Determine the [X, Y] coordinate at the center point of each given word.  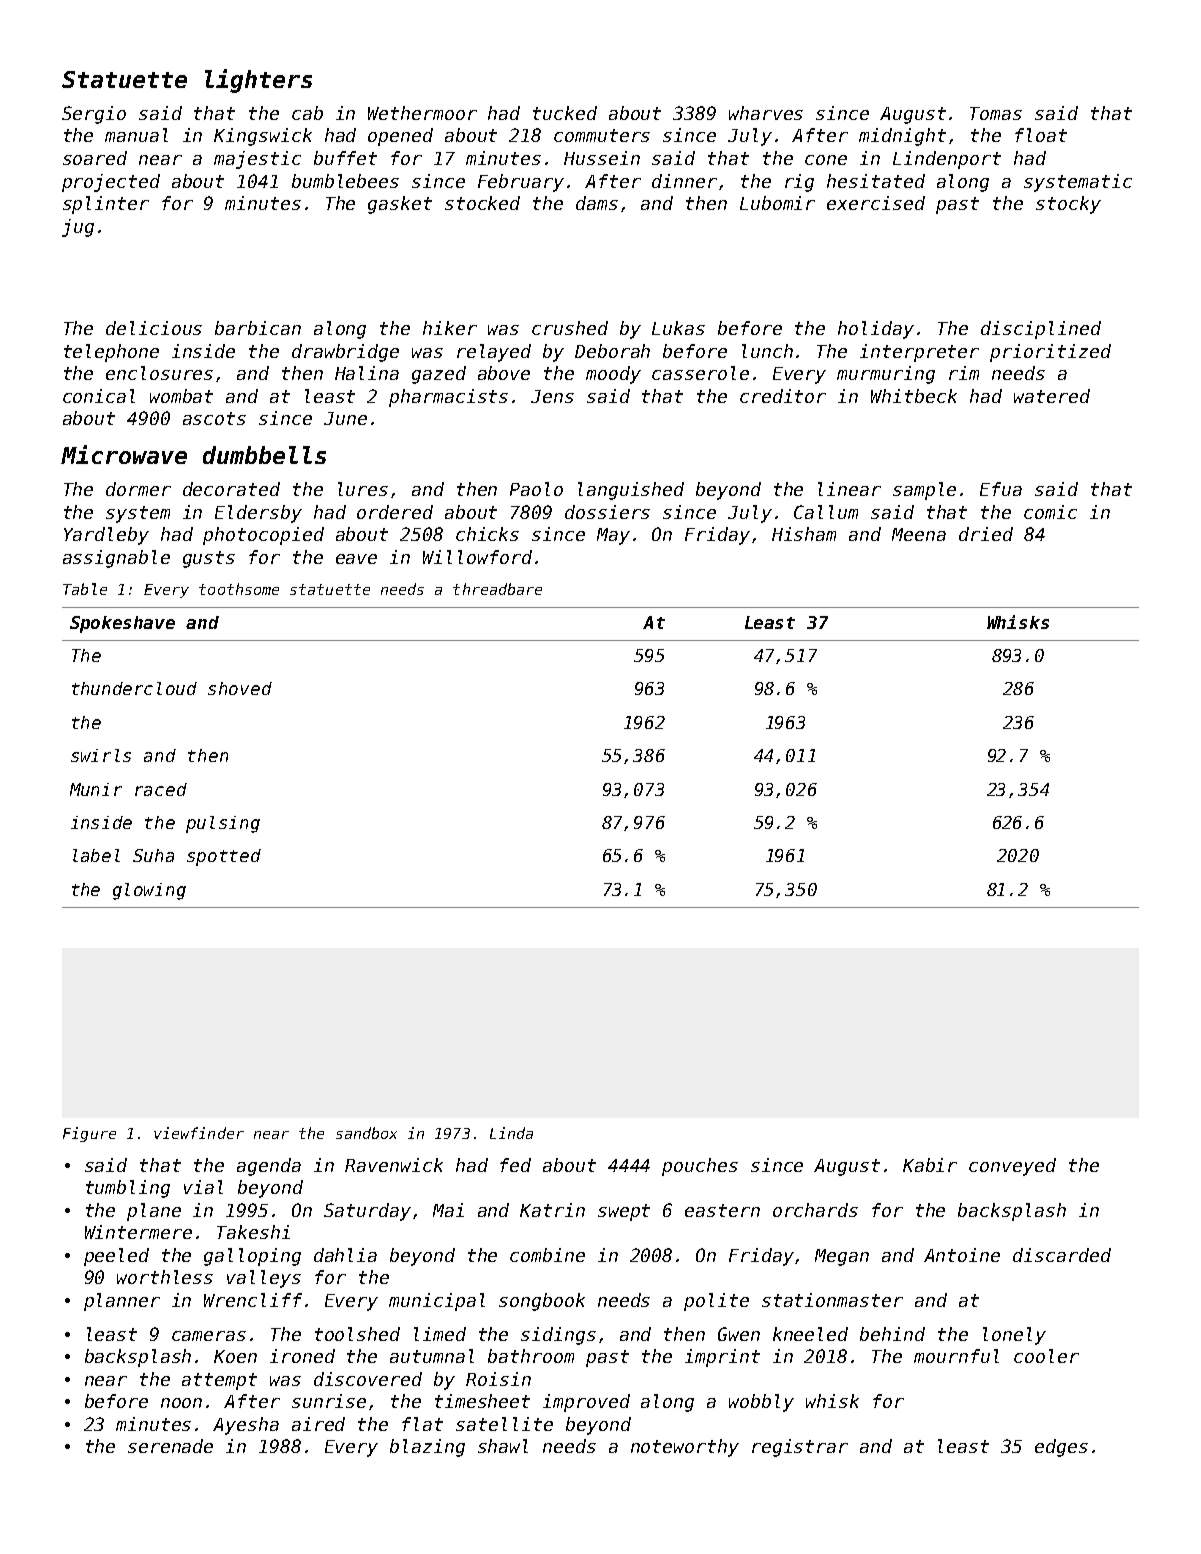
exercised [876, 203]
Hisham [804, 534]
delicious [154, 328]
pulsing [223, 824]
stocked [482, 203]
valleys [264, 1279]
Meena [919, 534]
